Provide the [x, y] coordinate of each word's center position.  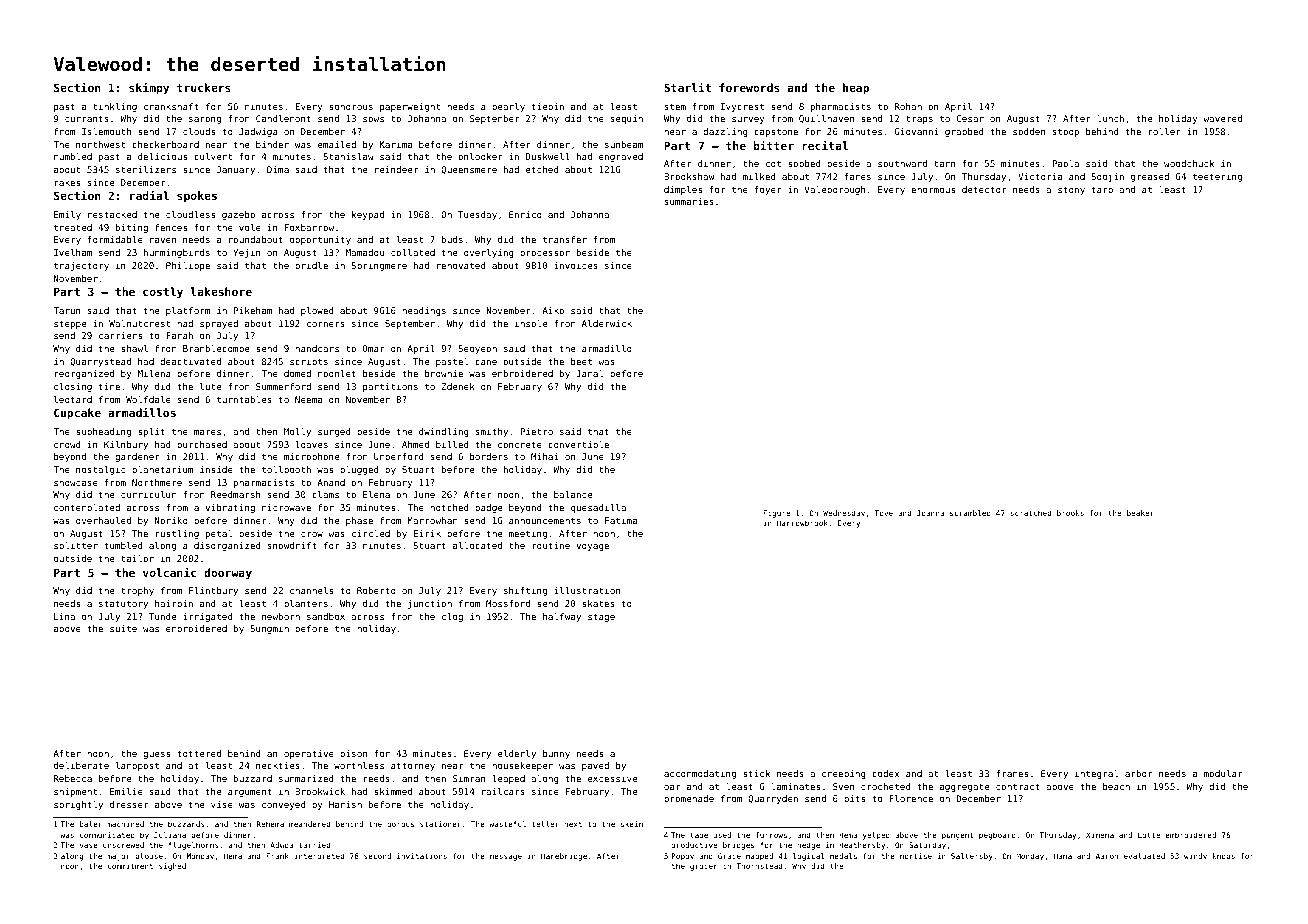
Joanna [930, 513]
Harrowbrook [802, 523]
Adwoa [281, 845]
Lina [64, 616]
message [506, 857]
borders [489, 456]
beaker [1140, 513]
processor [545, 254]
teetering [1217, 177]
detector [984, 189]
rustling [177, 534]
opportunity [320, 240]
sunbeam [624, 144]
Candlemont [283, 118]
